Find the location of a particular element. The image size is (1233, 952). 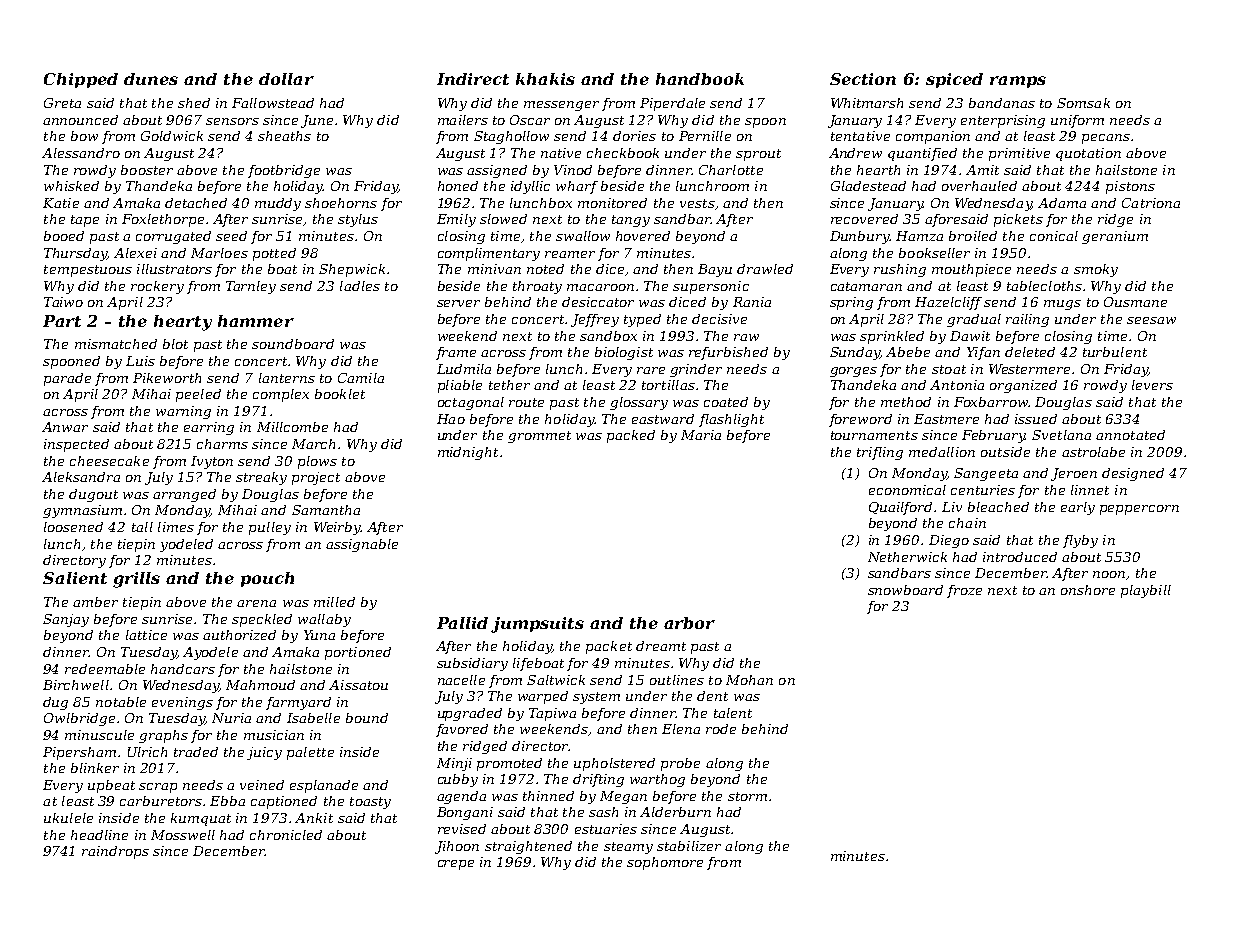

arbor is located at coordinates (689, 623).
